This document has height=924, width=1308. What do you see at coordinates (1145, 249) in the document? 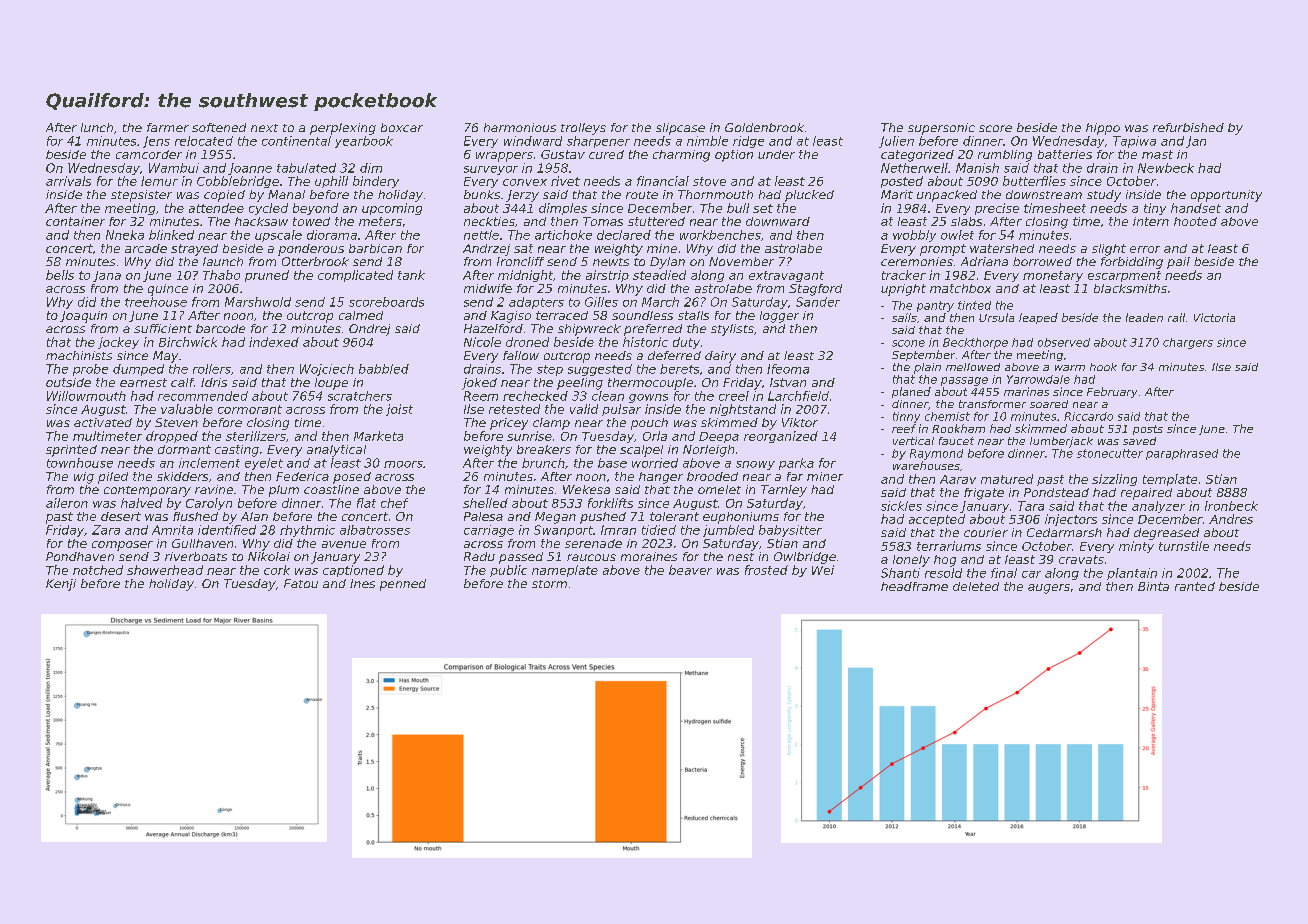
I see `error` at bounding box center [1145, 249].
